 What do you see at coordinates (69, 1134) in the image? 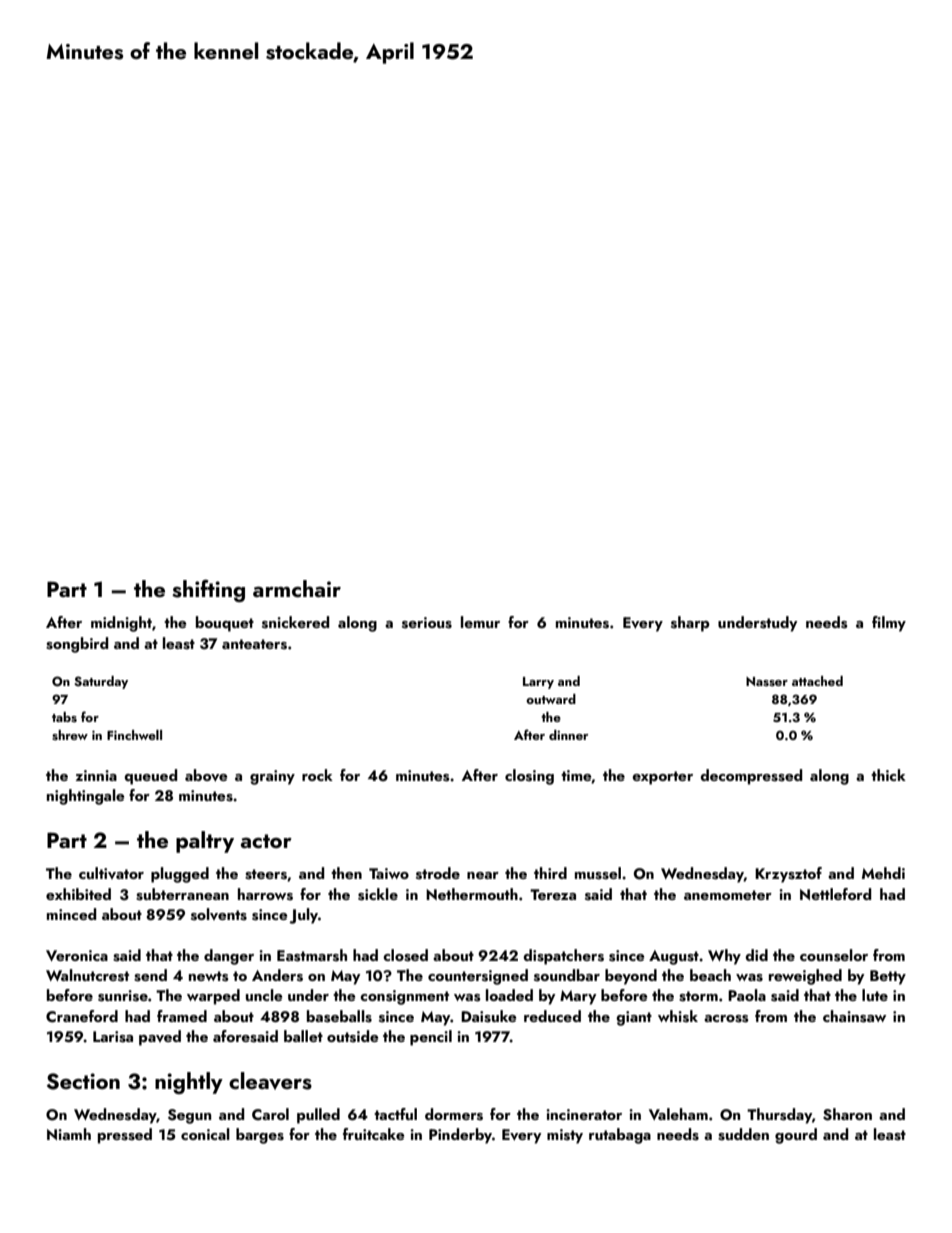
I see `Niamh` at bounding box center [69, 1134].
